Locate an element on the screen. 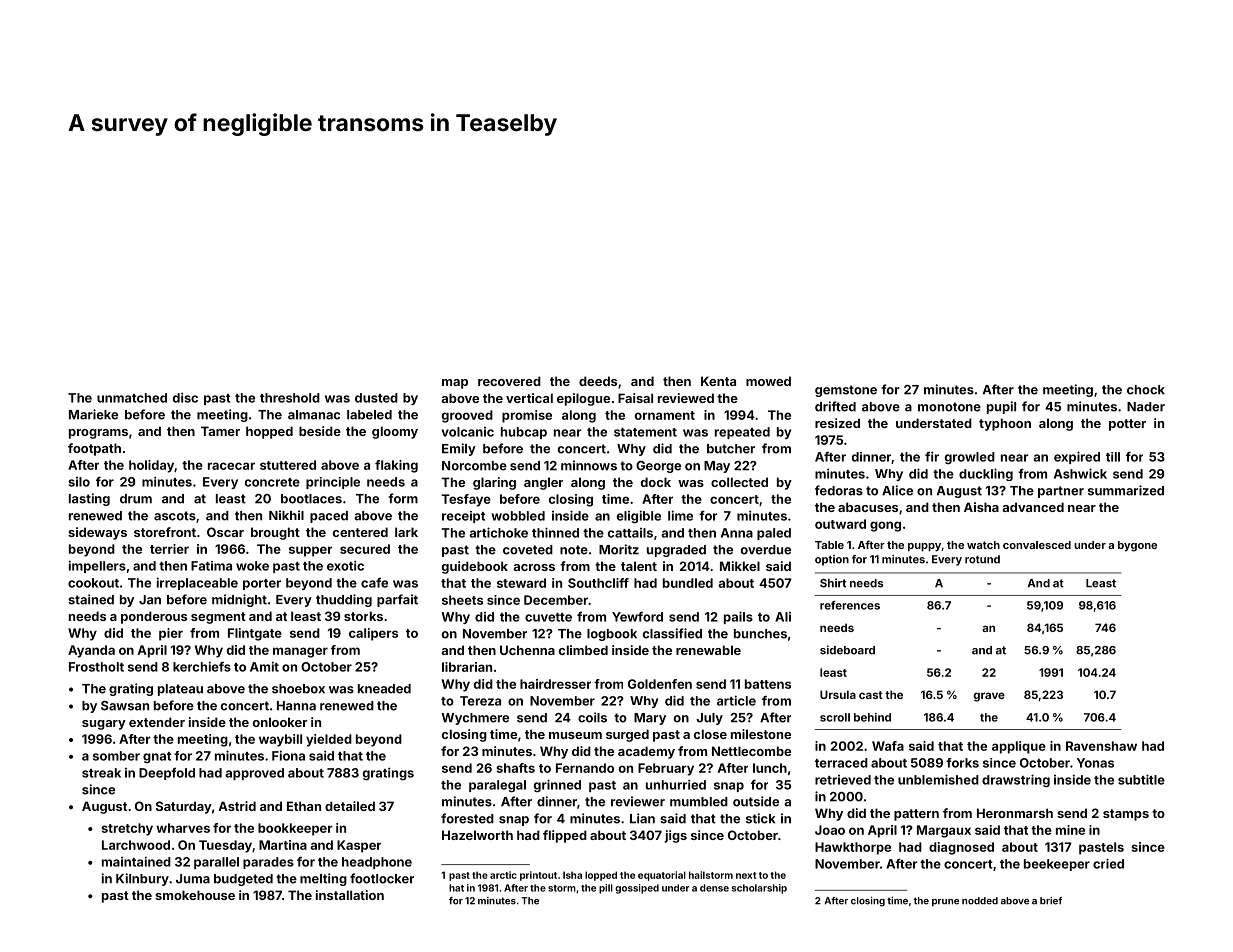  grave is located at coordinates (989, 697).
